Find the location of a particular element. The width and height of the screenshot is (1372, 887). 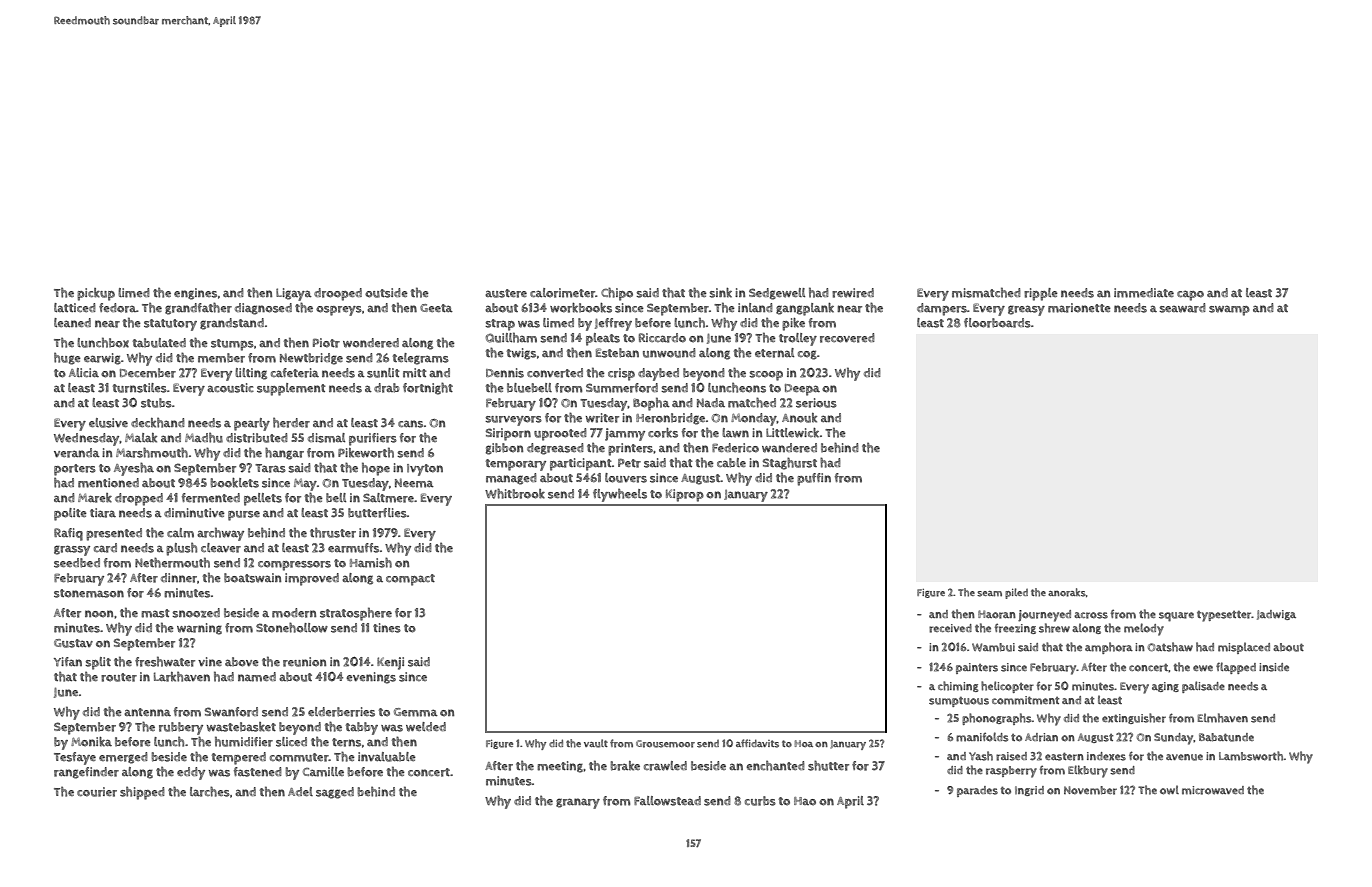

Haoran is located at coordinates (997, 614).
